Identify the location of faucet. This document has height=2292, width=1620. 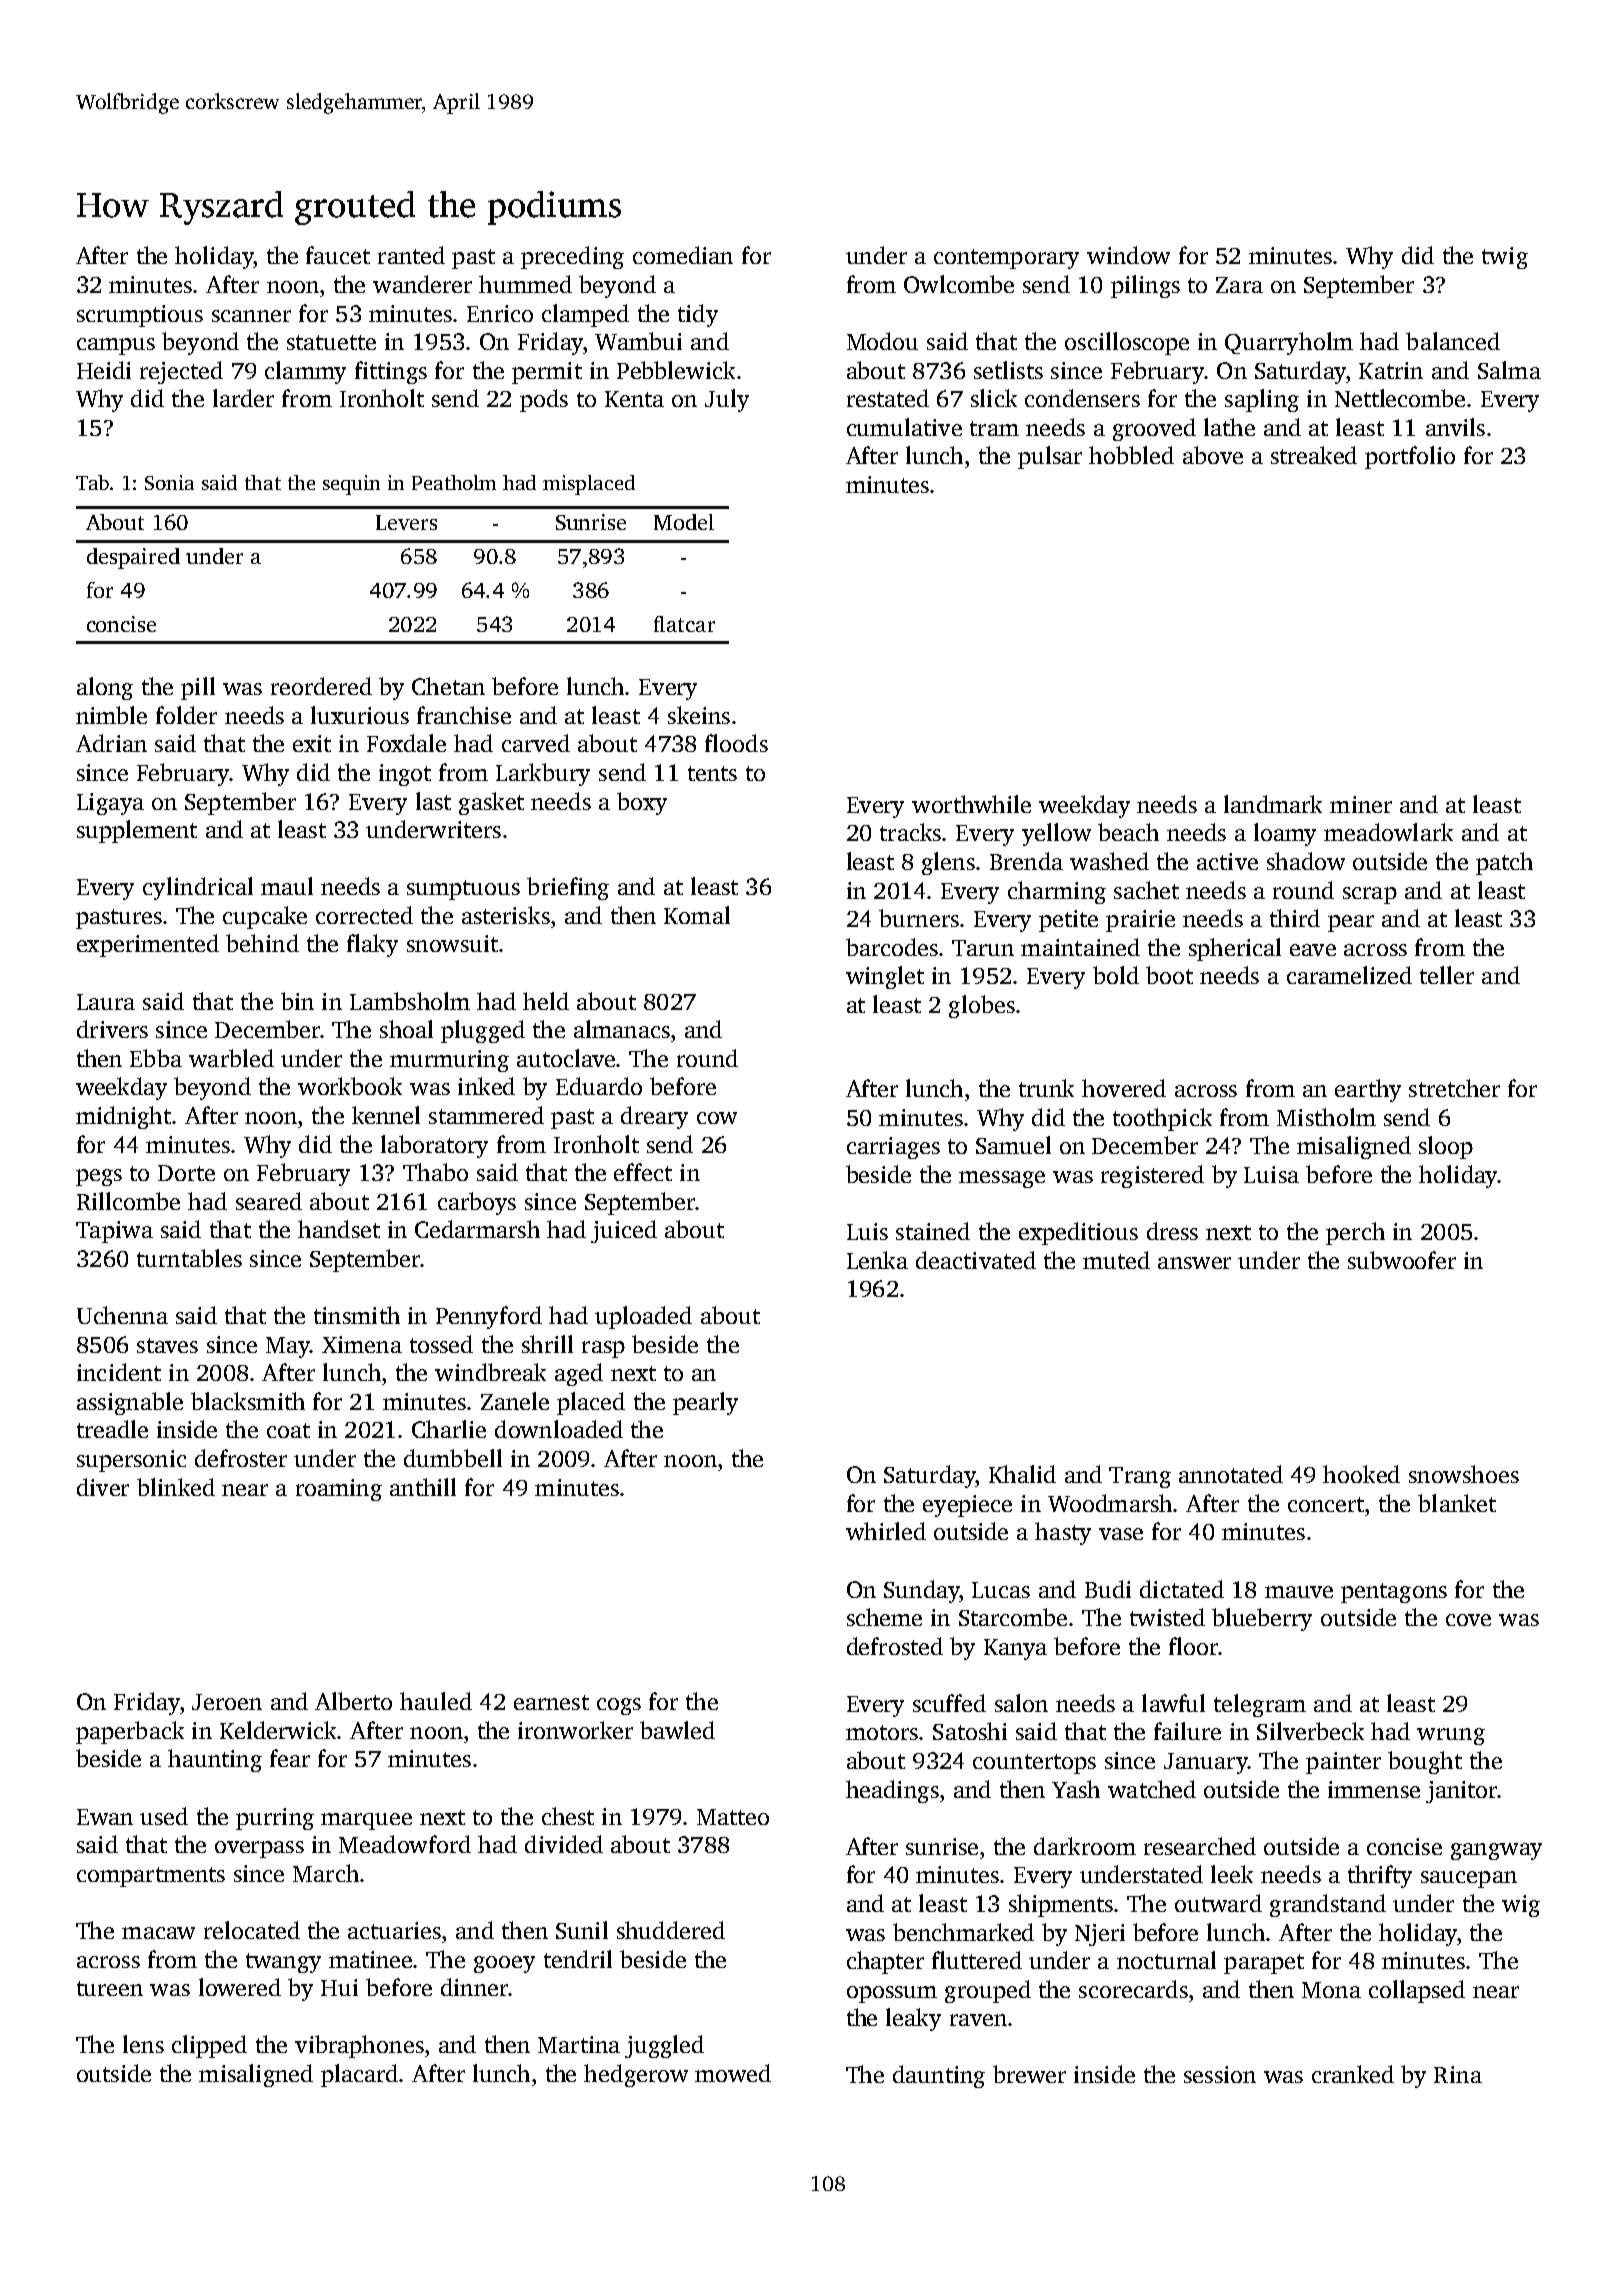
(338, 255).
